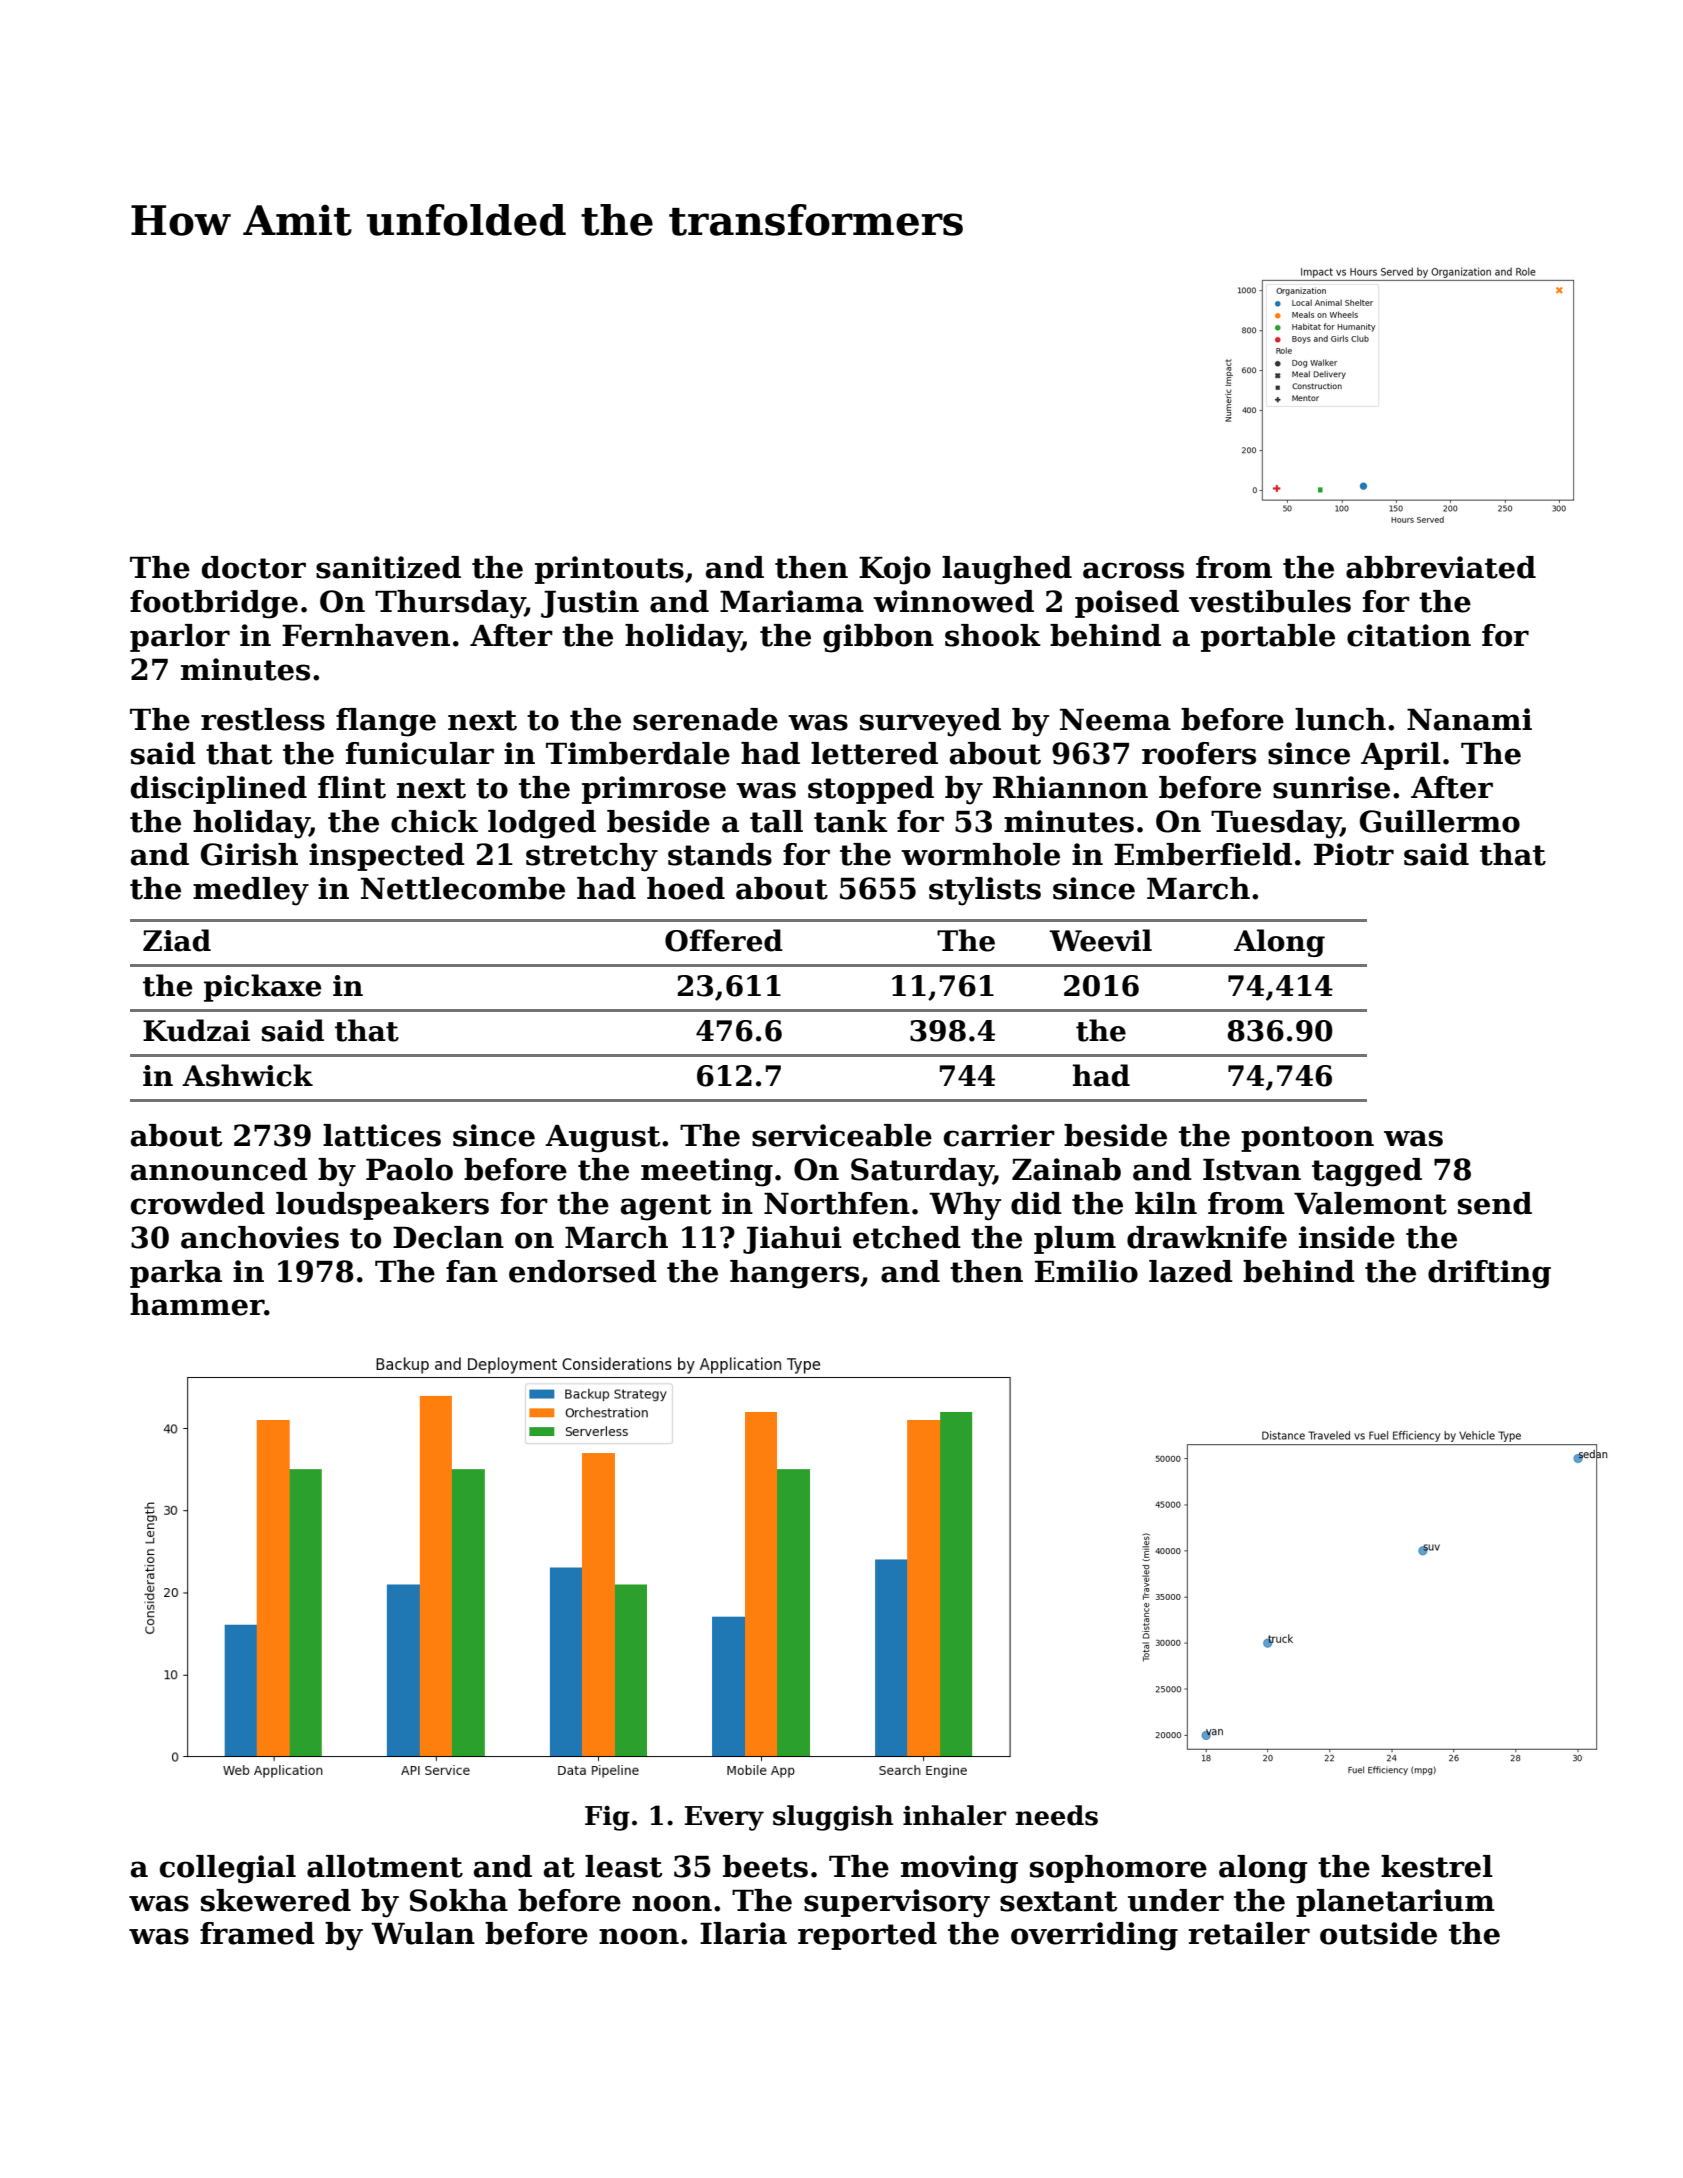 The width and height of the screenshot is (1683, 2178). I want to click on printouts, so click(609, 570).
